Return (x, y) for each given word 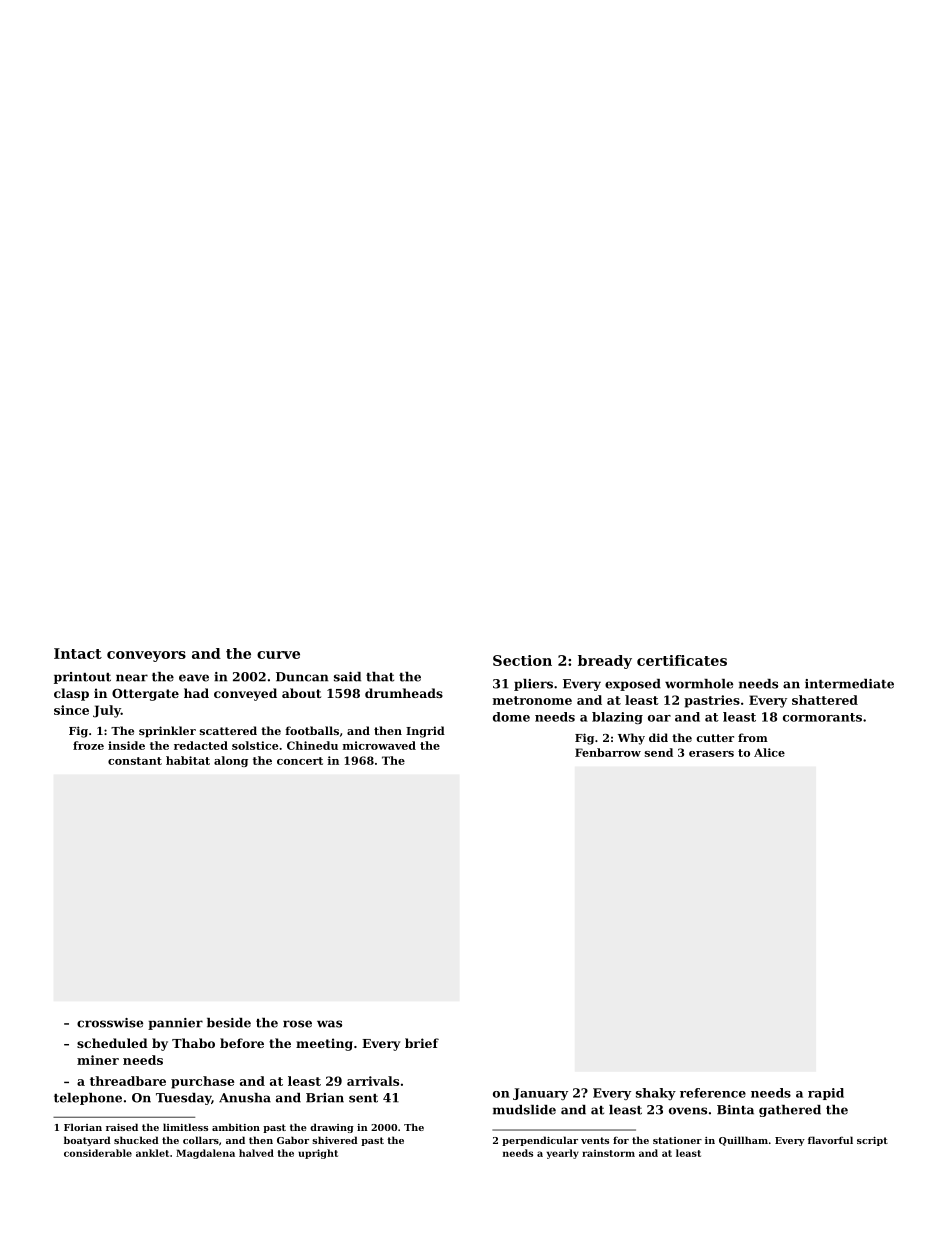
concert (300, 761)
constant (135, 761)
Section (522, 660)
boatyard (87, 1141)
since (71, 710)
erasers (711, 754)
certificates (682, 660)
